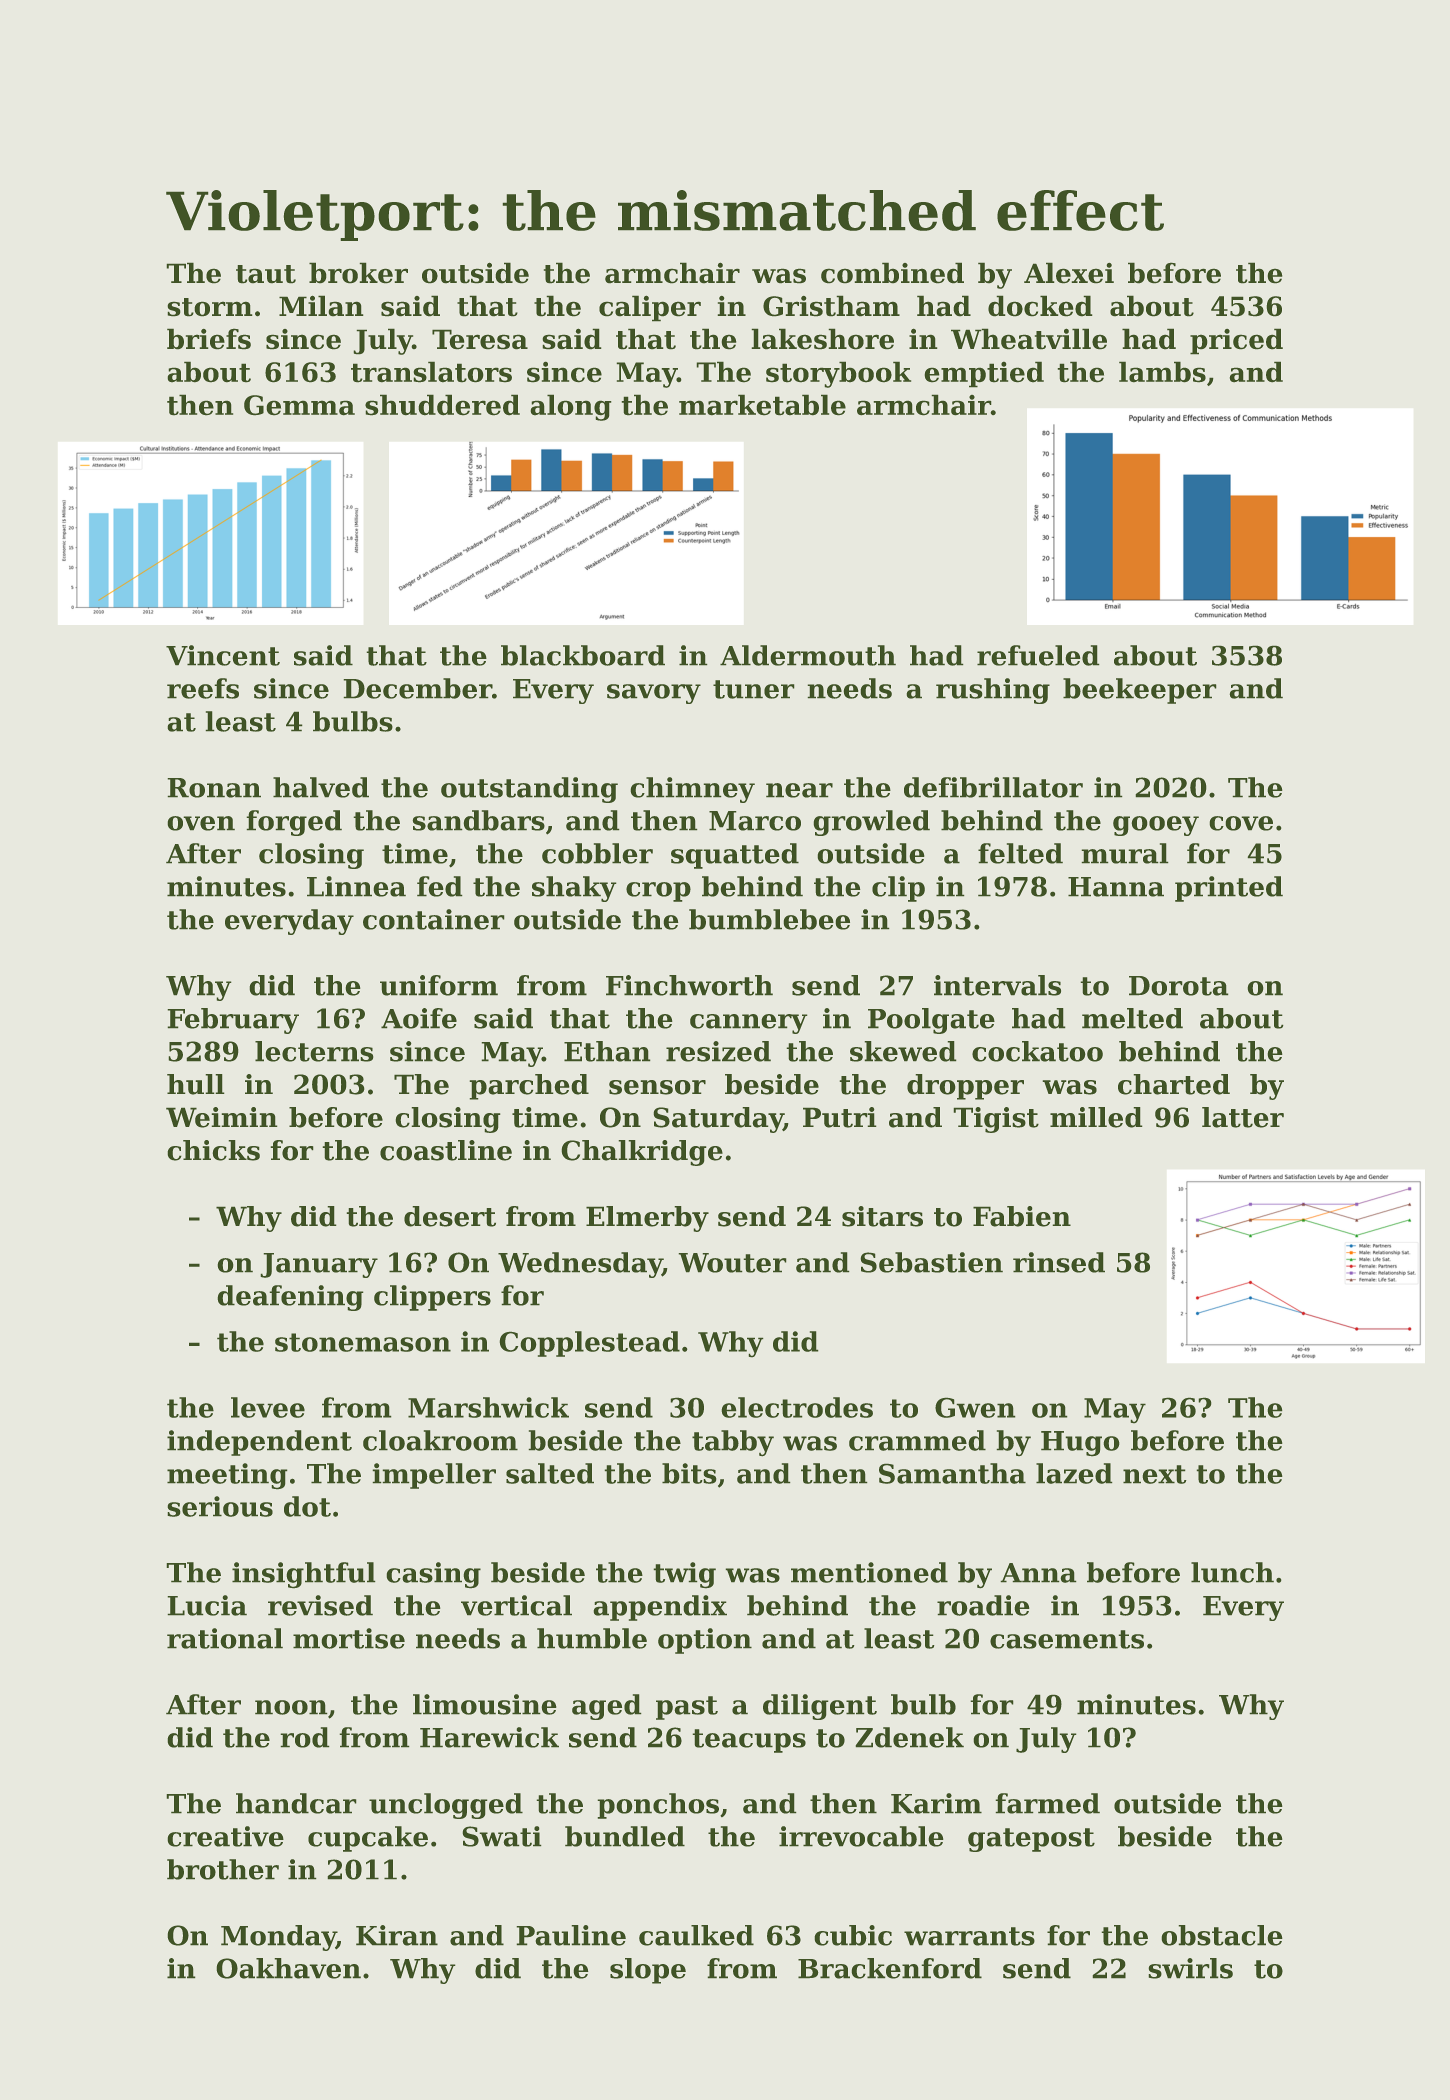 The height and width of the image is (2100, 1450). I want to click on Finchworth, so click(689, 985).
